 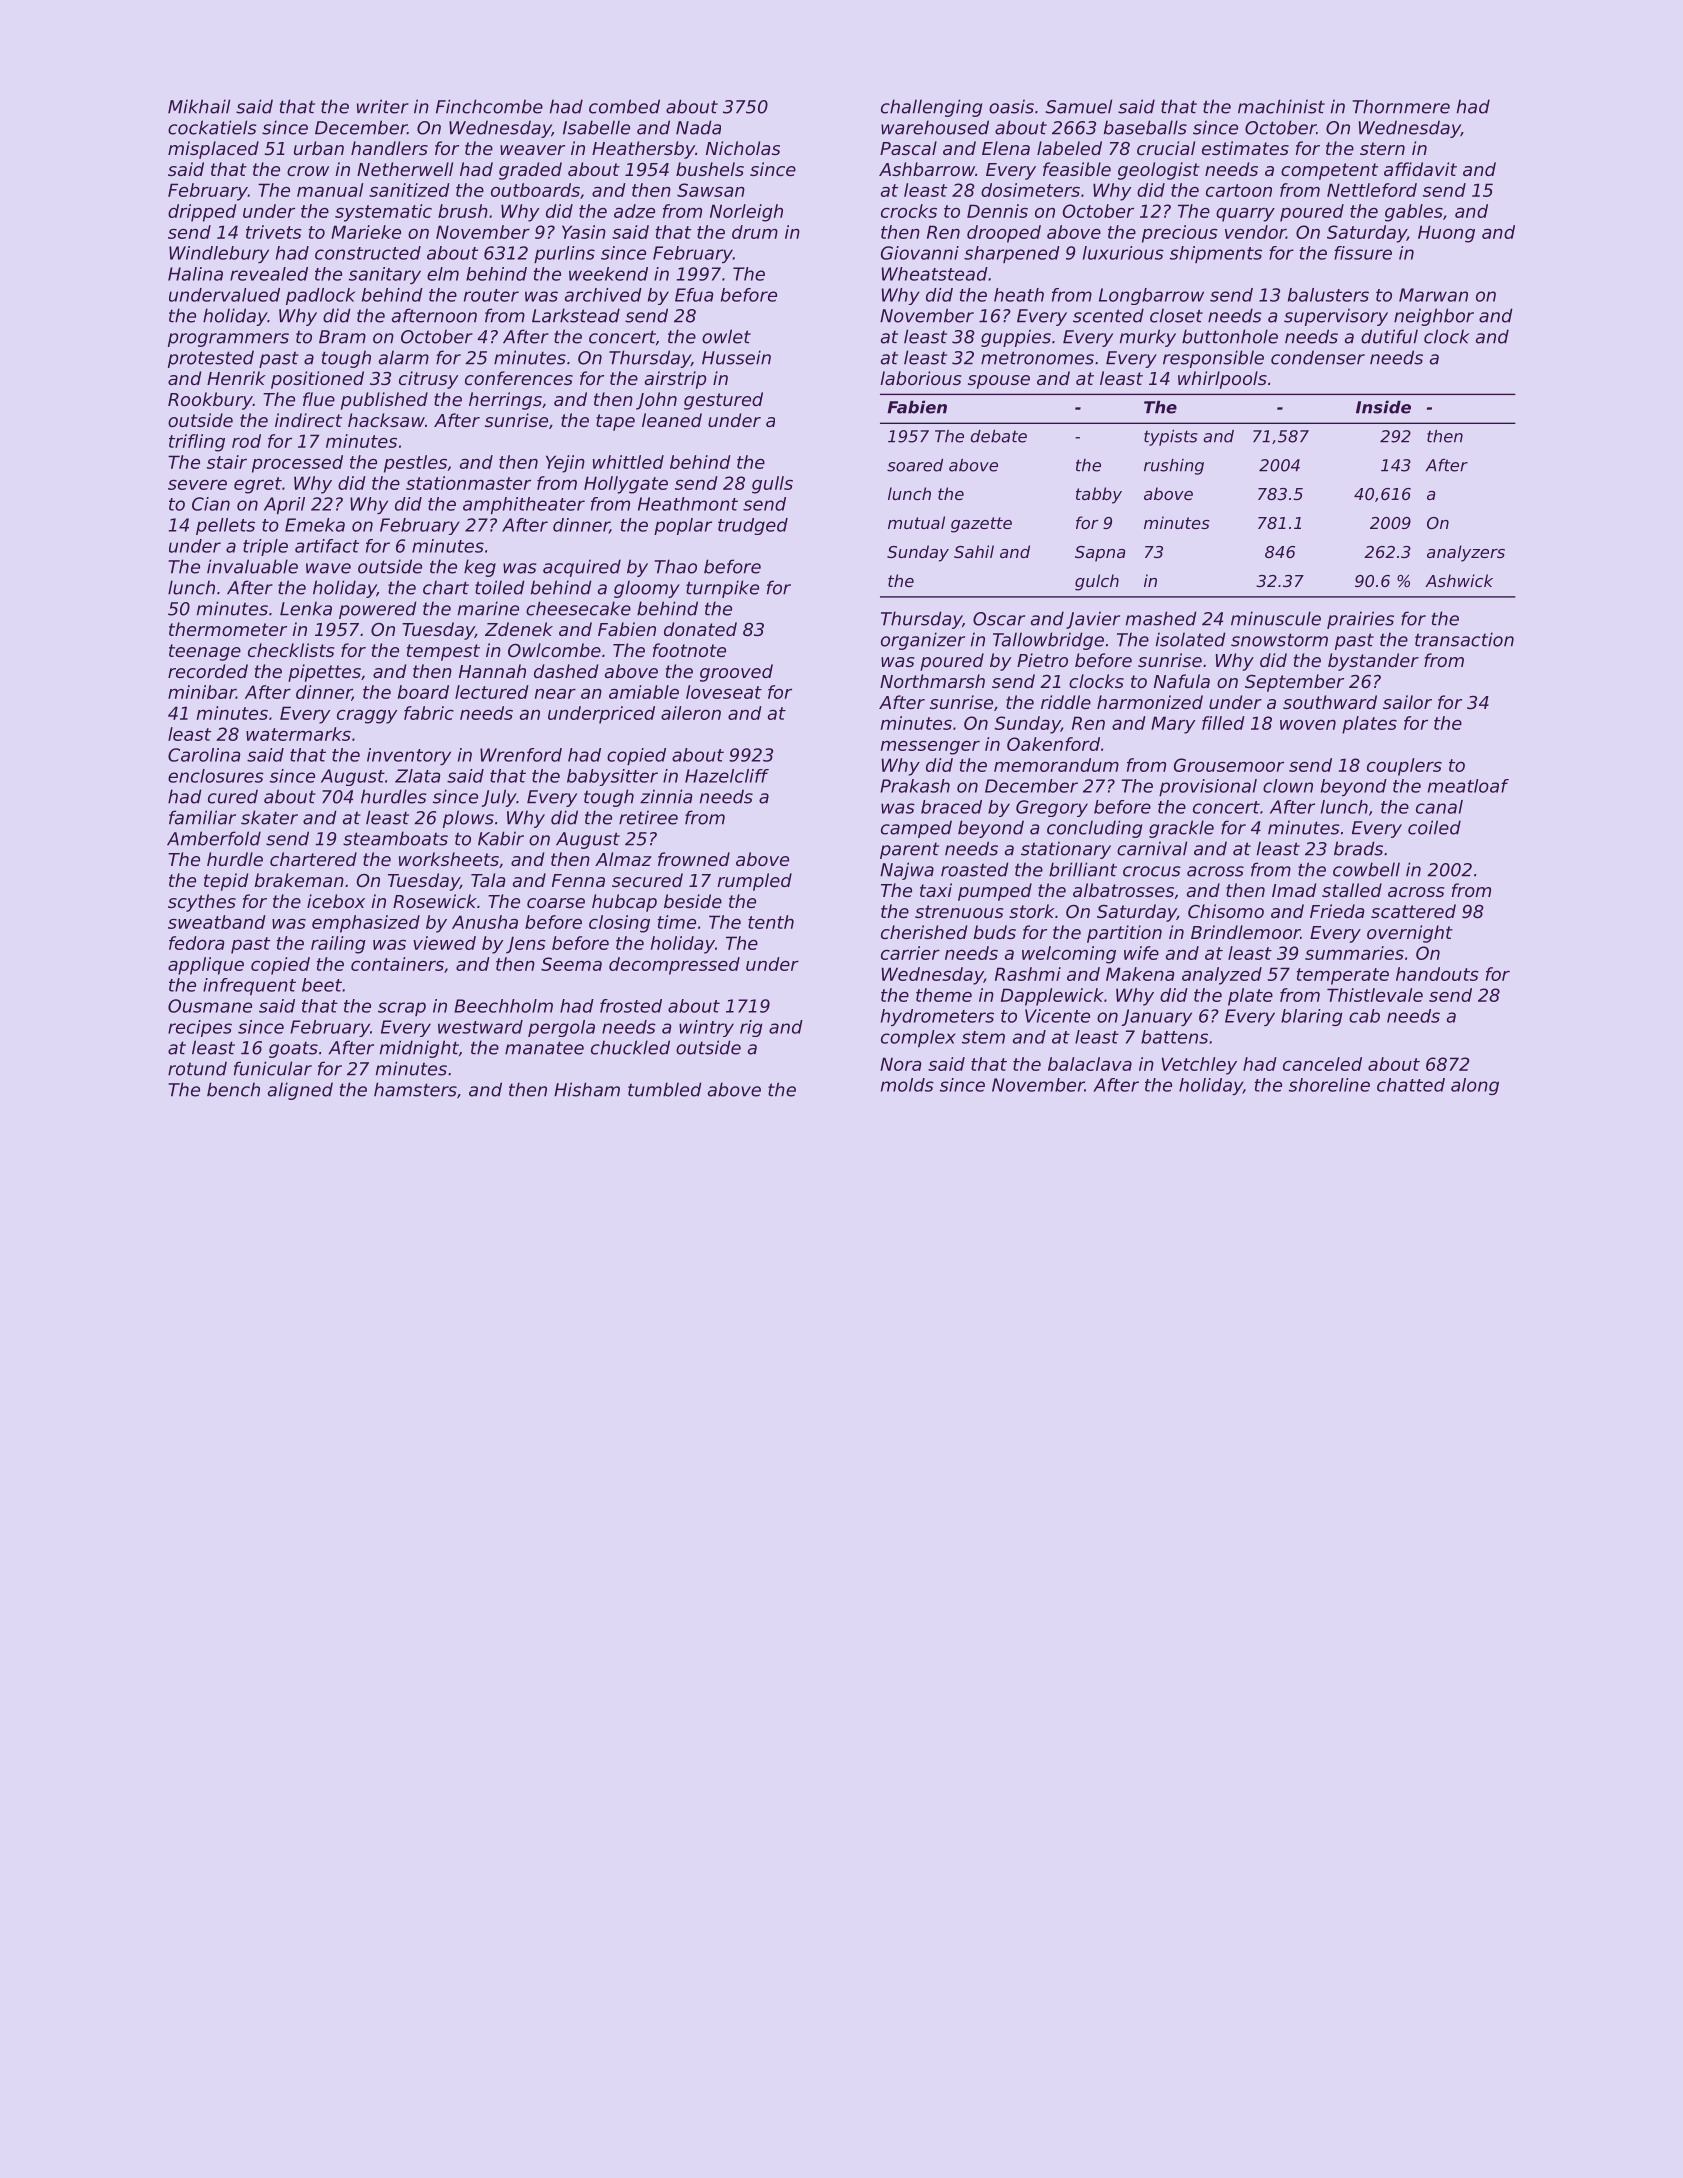 I want to click on Marwan, so click(x=1433, y=295).
